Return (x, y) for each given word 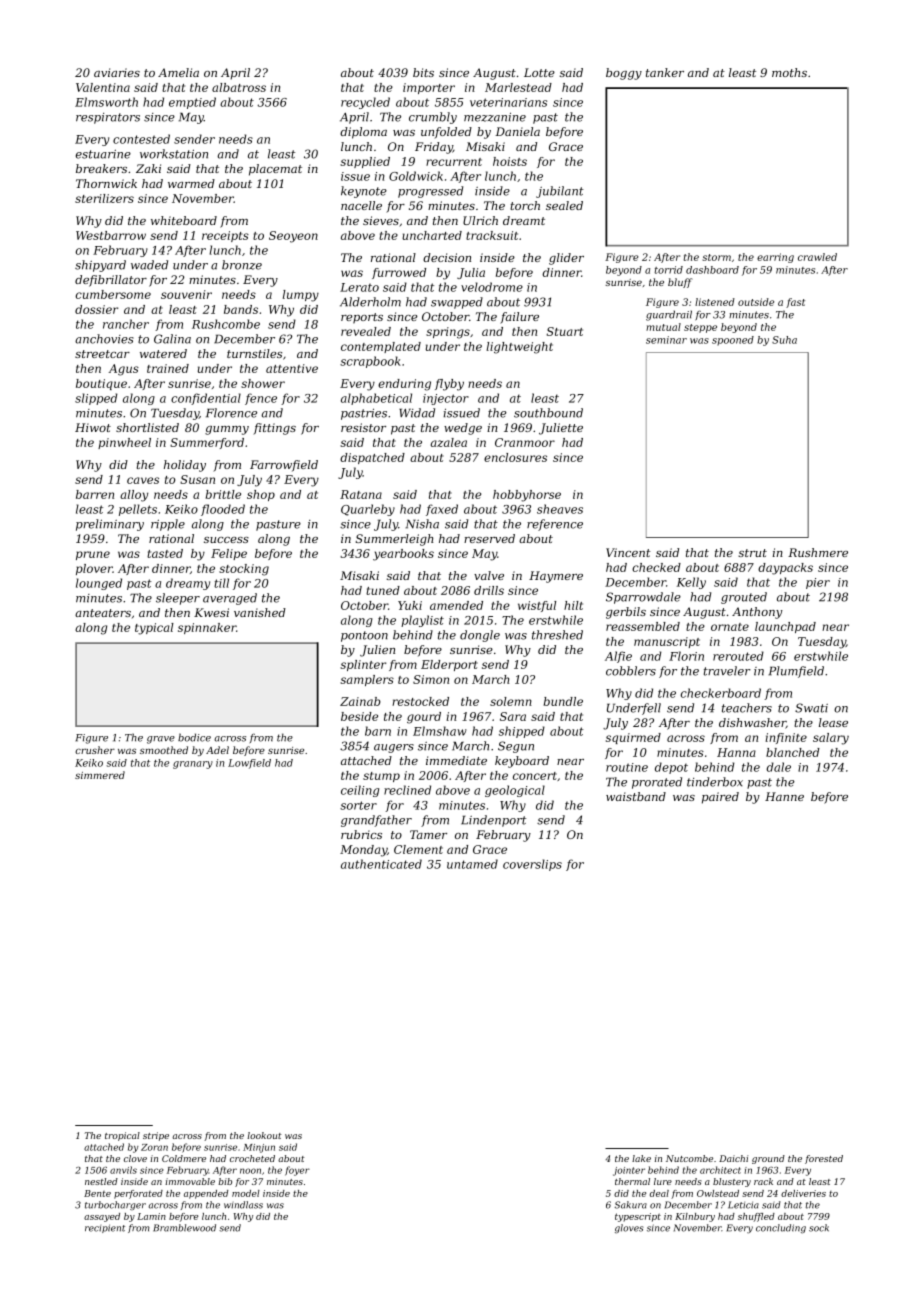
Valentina (103, 87)
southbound (548, 413)
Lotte (539, 72)
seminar (666, 340)
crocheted (252, 1158)
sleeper (178, 599)
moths (789, 72)
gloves (629, 1229)
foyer (297, 1171)
